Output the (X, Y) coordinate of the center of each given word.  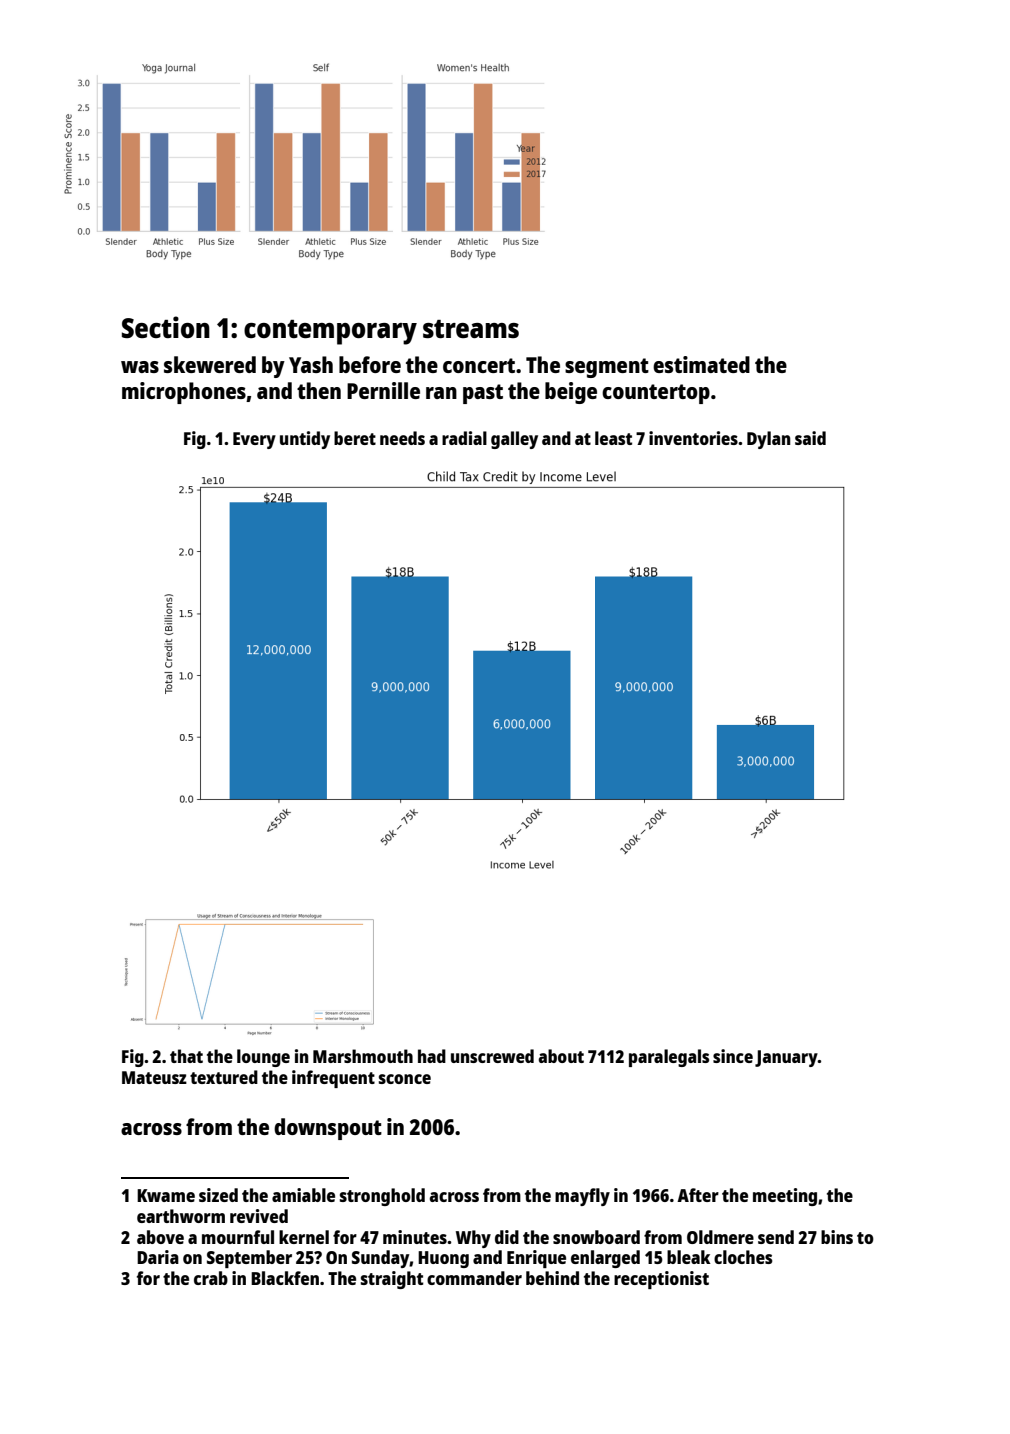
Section (166, 327)
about (561, 1056)
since (733, 1056)
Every (254, 440)
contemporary (330, 332)
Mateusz (154, 1077)
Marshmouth (363, 1056)
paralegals (669, 1058)
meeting (785, 1197)
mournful (238, 1237)
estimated (701, 364)
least (613, 438)
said (810, 438)
